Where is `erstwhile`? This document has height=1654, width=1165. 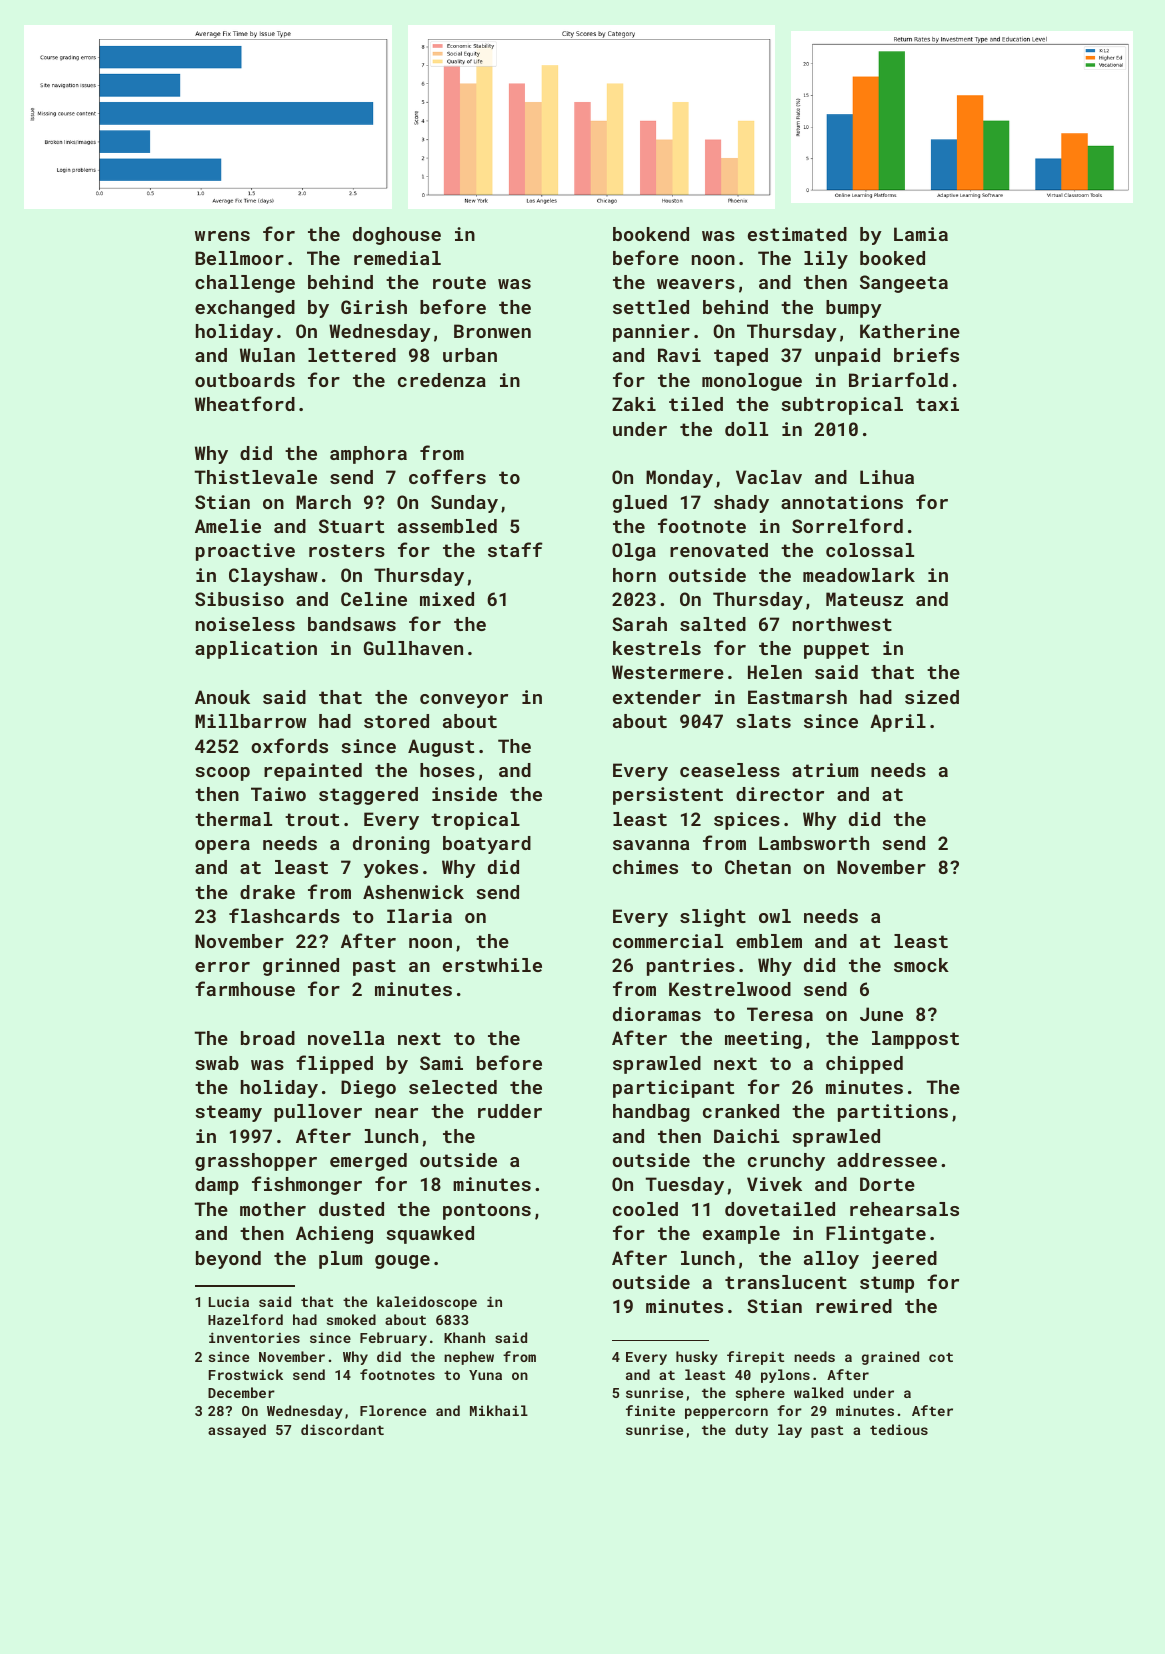 erstwhile is located at coordinates (492, 965).
